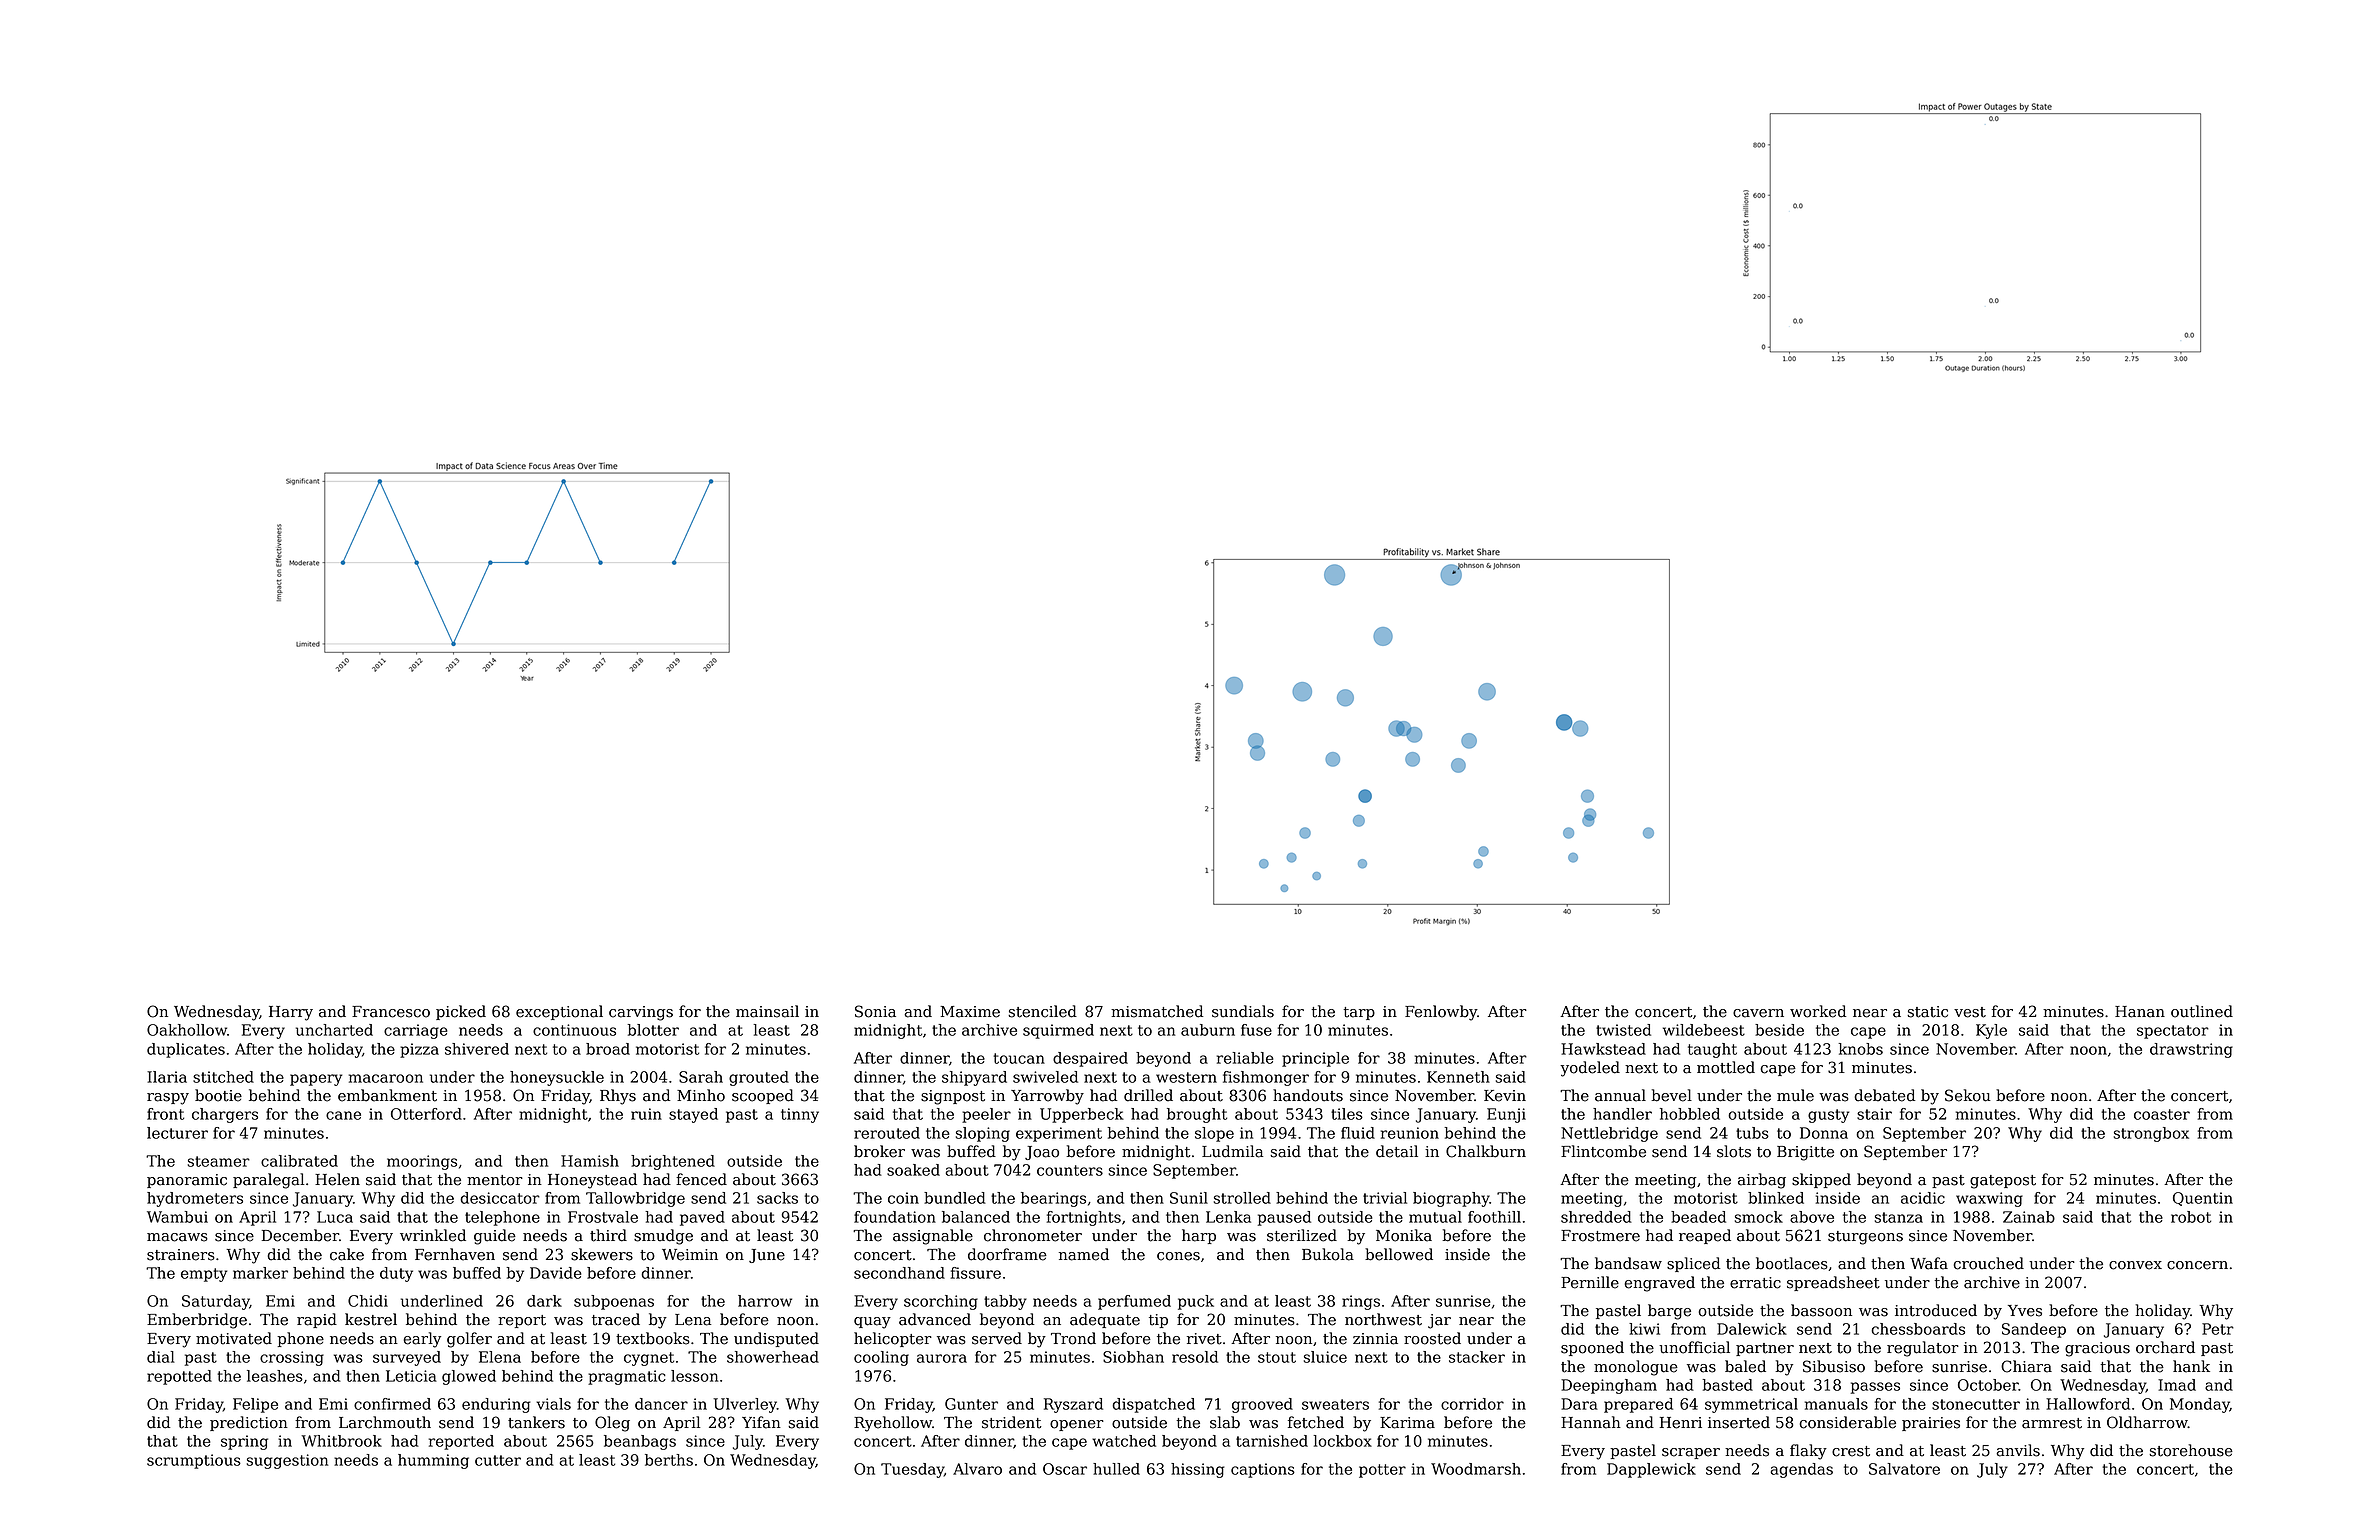  I want to click on steamer, so click(219, 1161).
